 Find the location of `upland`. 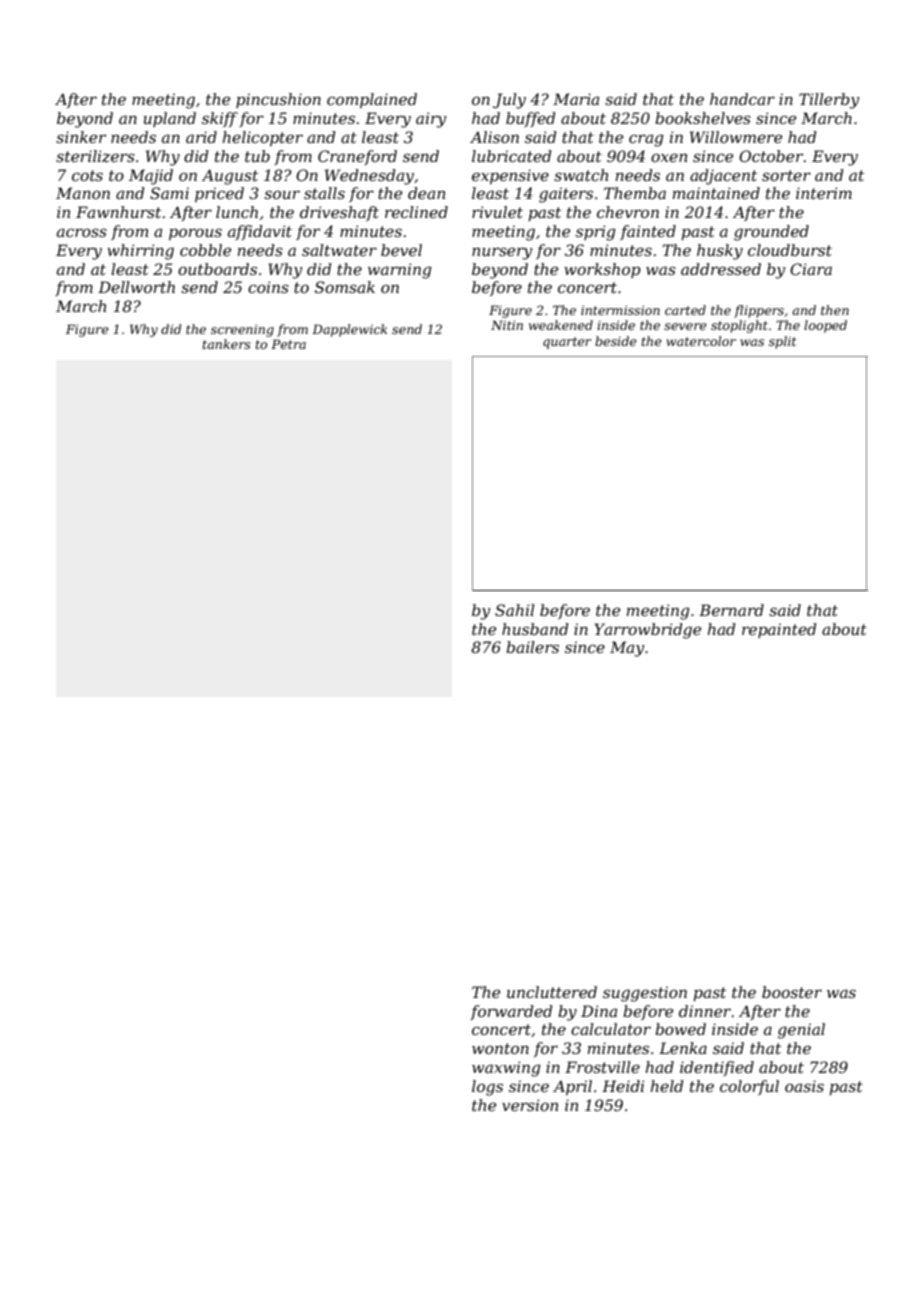

upland is located at coordinates (170, 119).
